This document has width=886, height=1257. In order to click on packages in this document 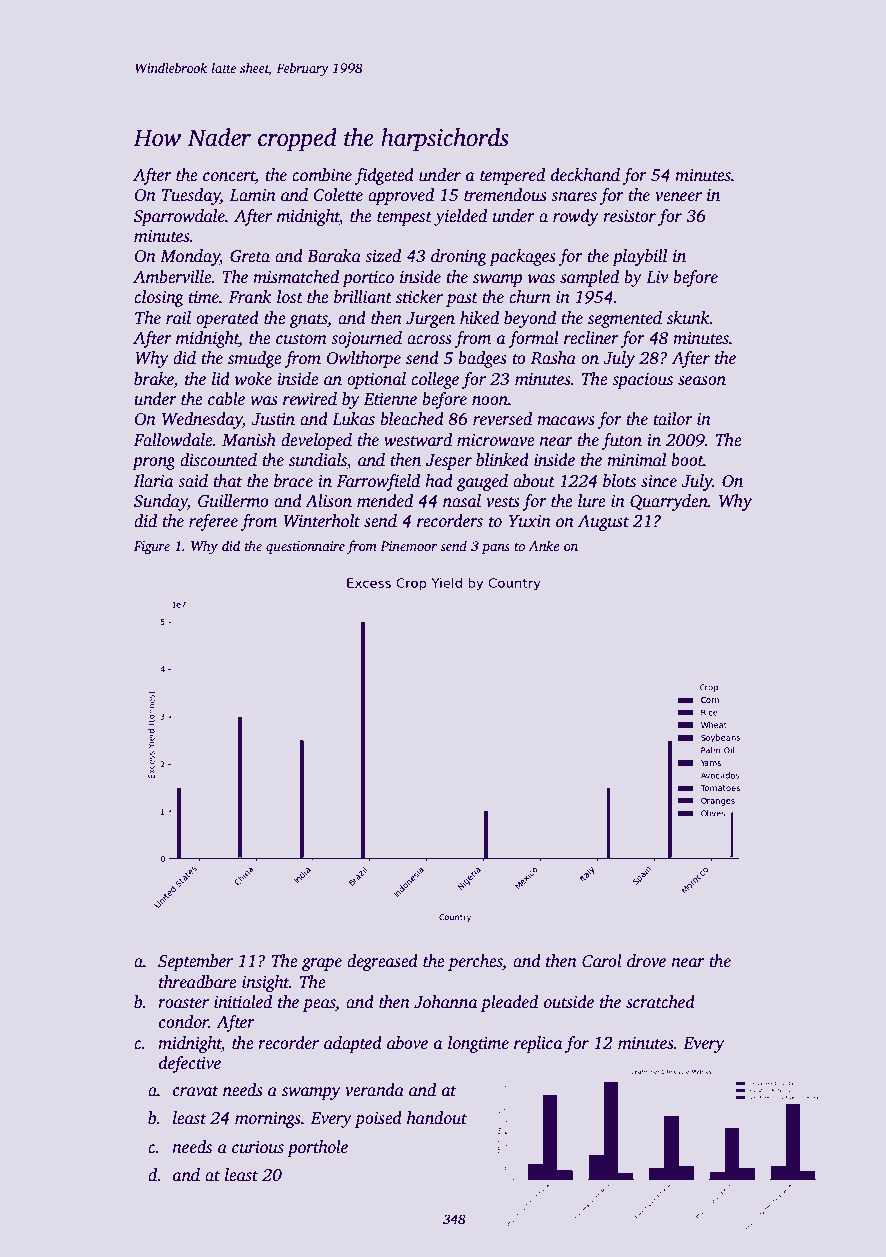, I will do `click(522, 257)`.
